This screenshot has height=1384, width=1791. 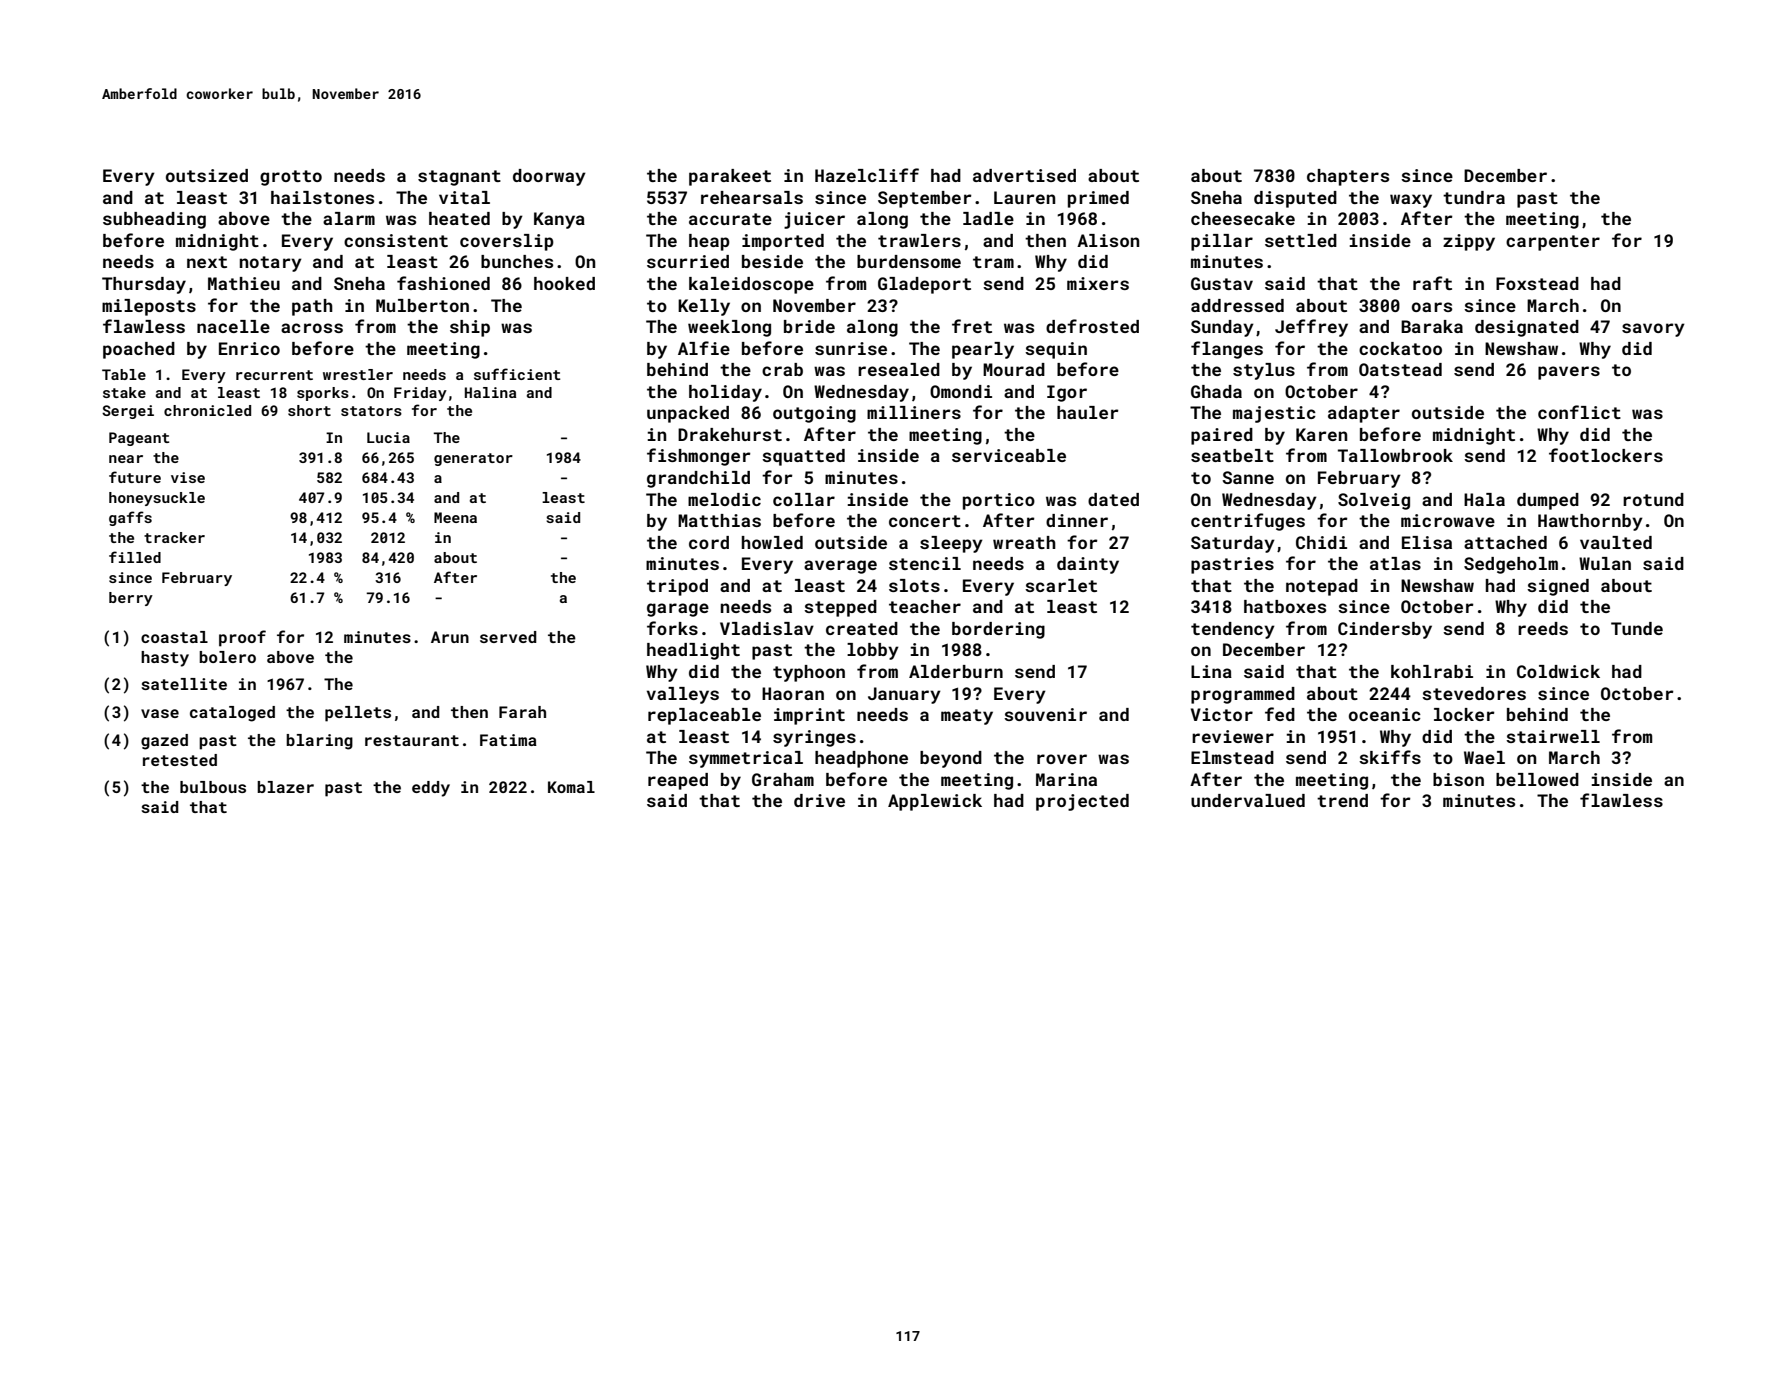 I want to click on Lucia, so click(x=388, y=437).
